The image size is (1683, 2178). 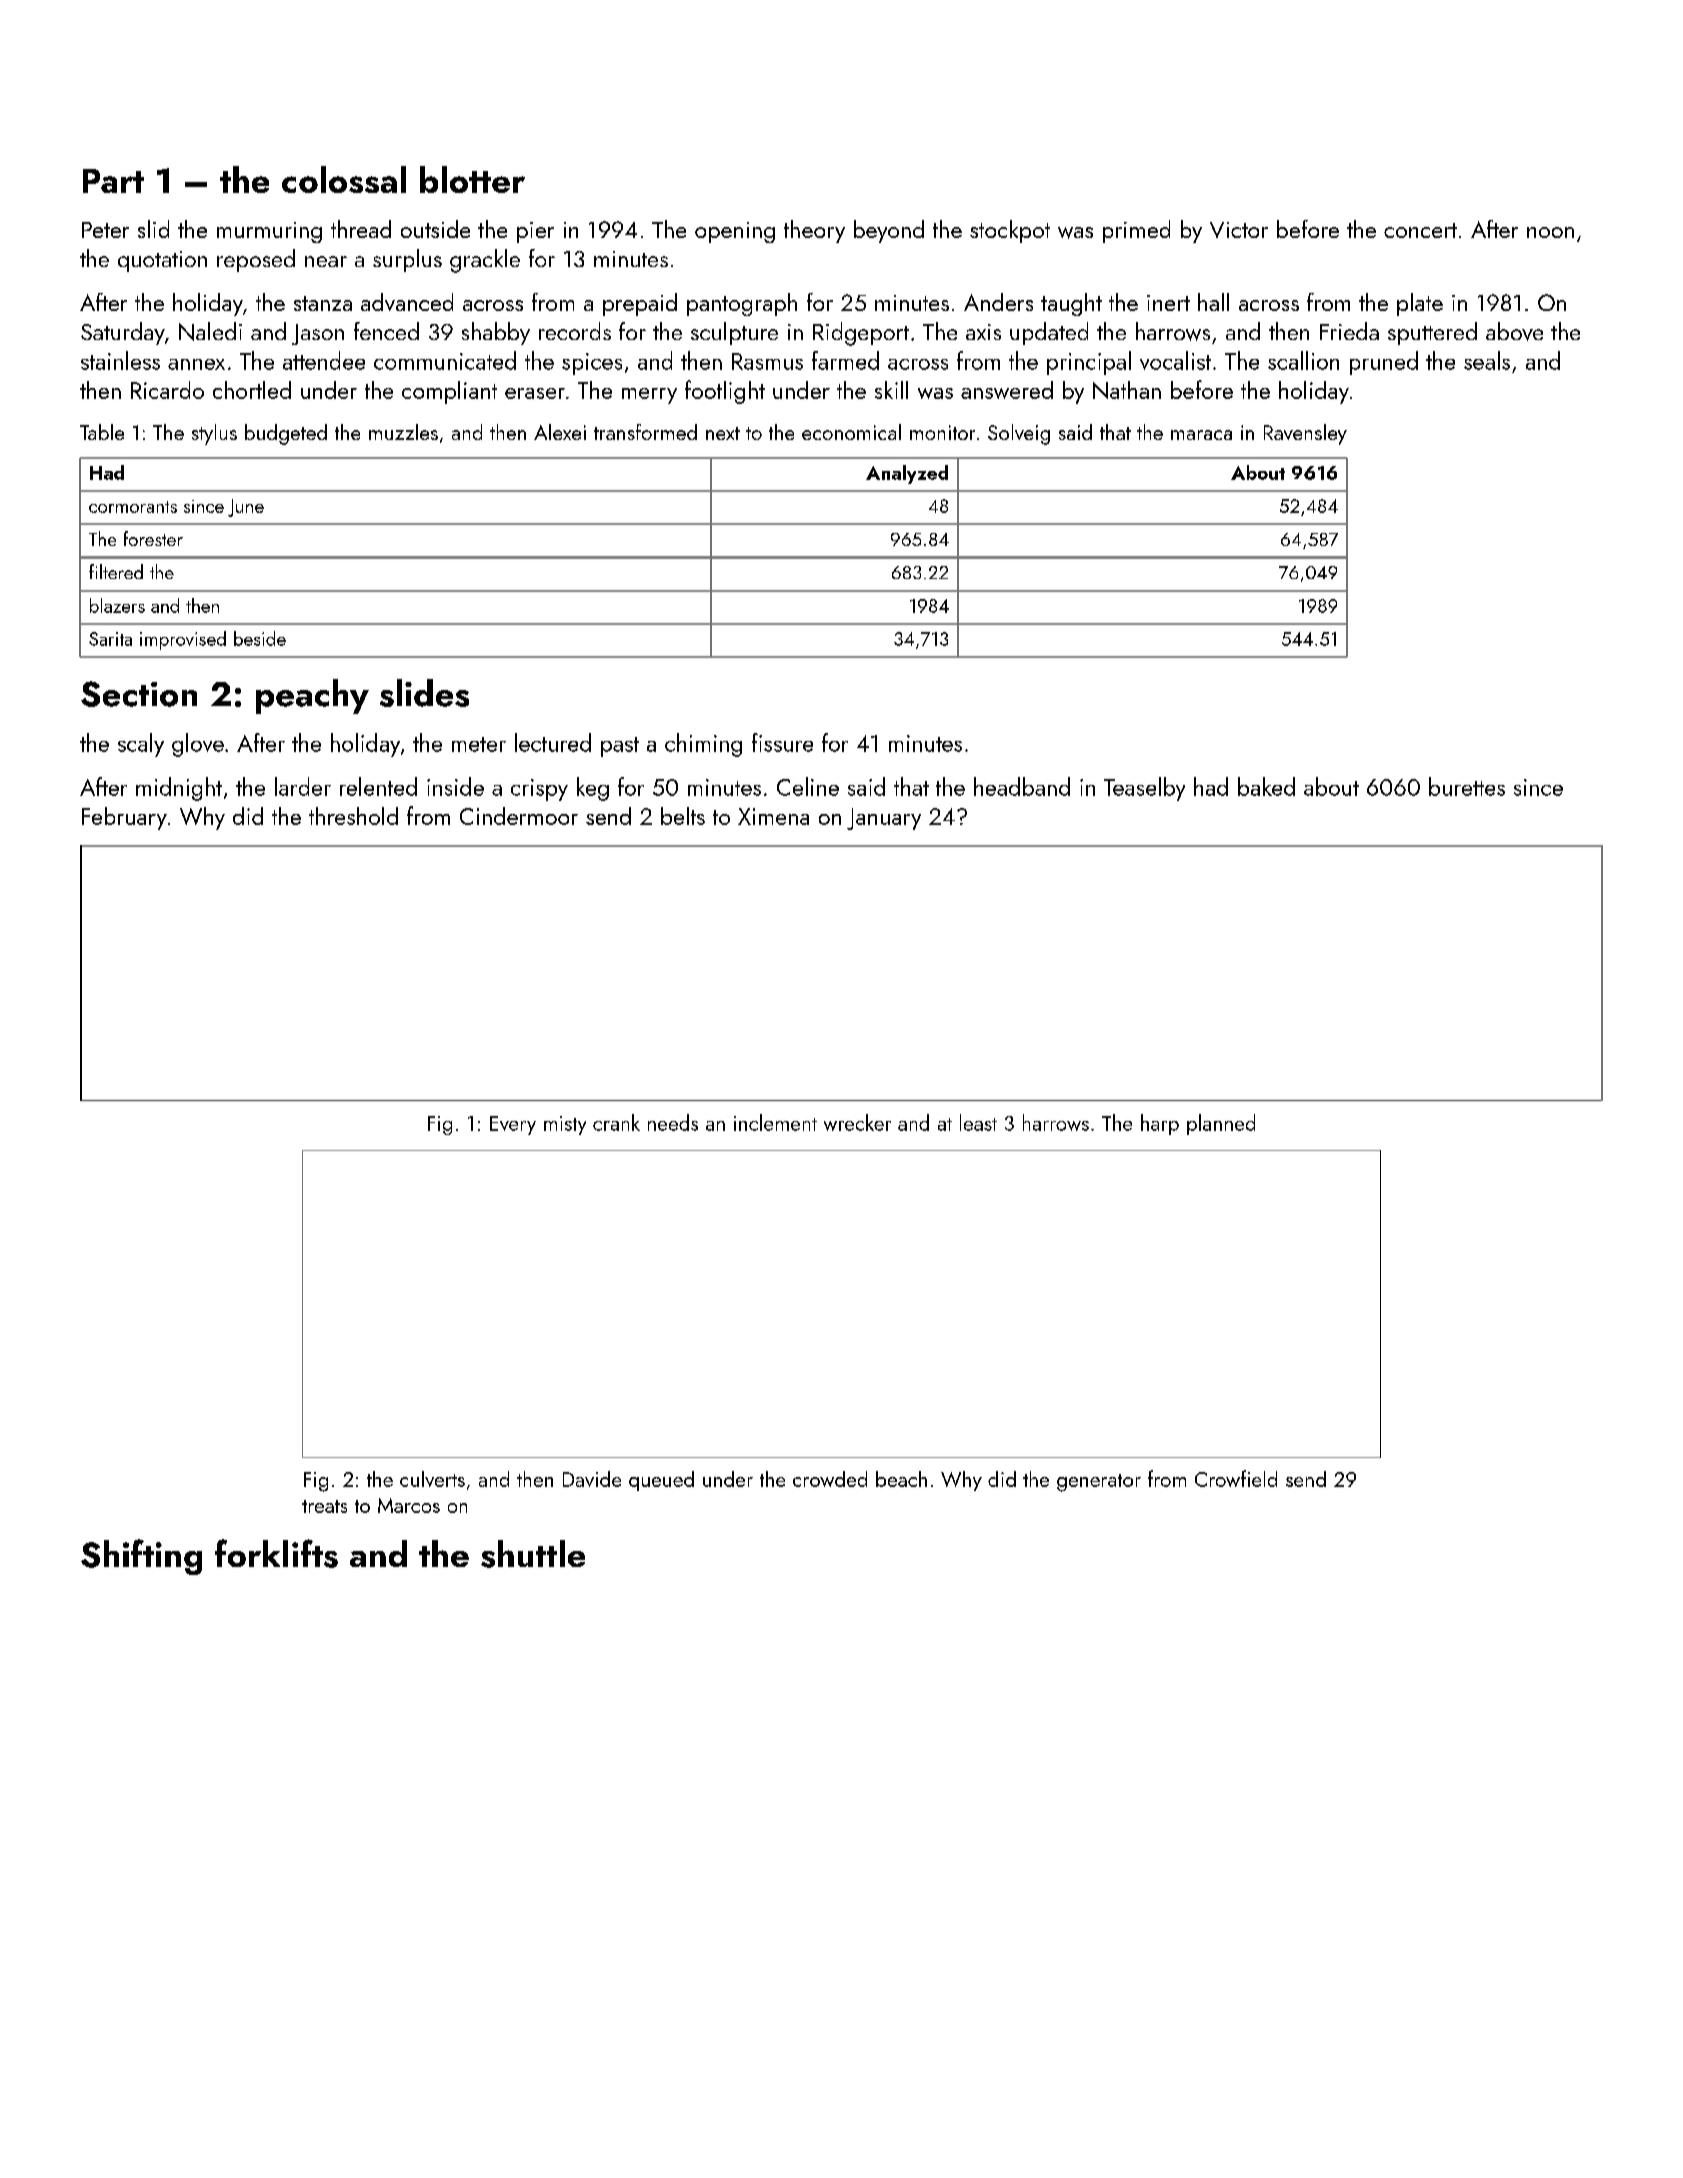 I want to click on Shifting, so click(x=141, y=1557).
